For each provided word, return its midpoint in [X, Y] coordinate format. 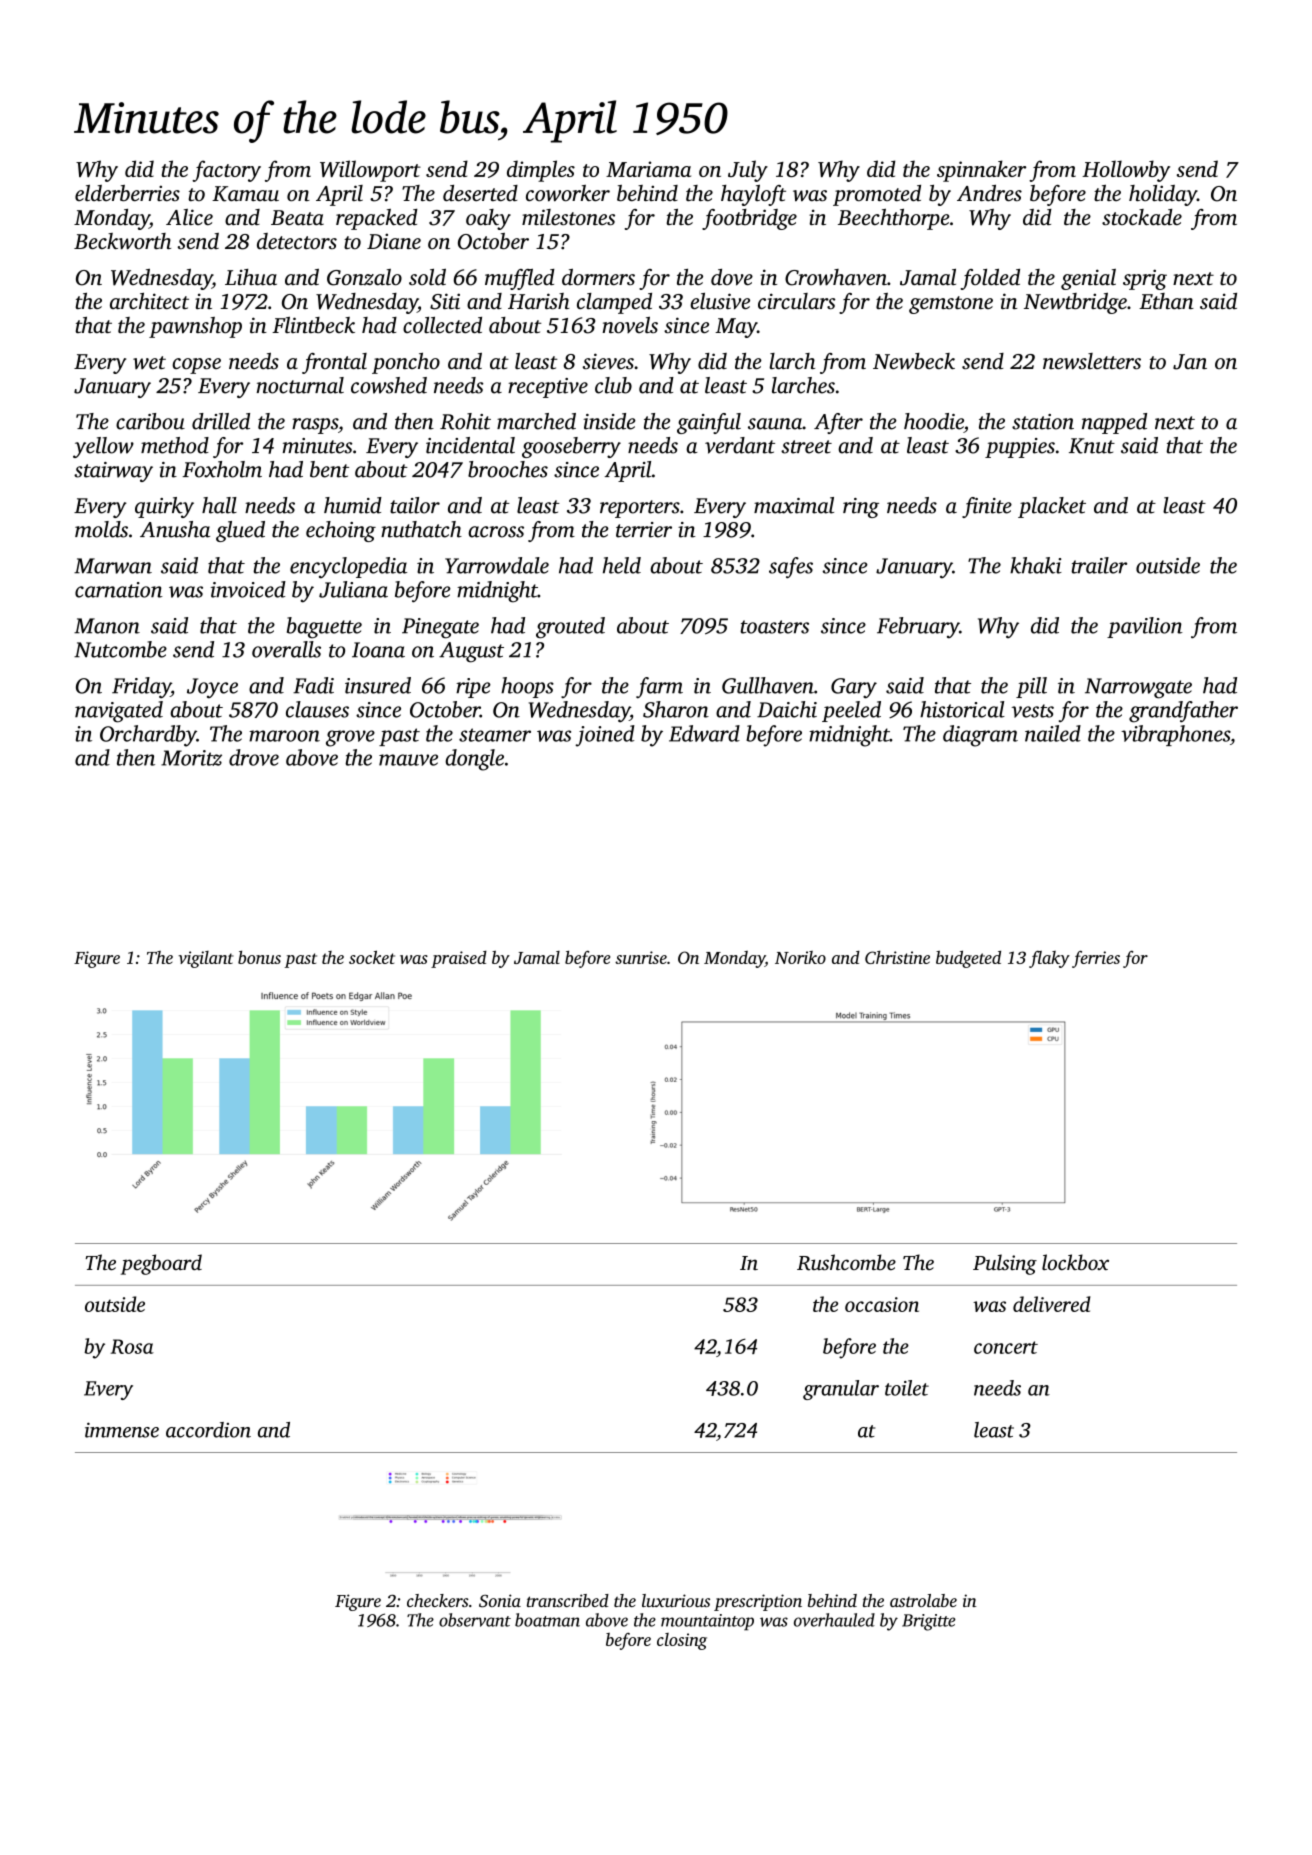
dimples [541, 171]
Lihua [251, 277]
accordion [208, 1430]
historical [962, 709]
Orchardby [148, 736]
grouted [570, 628]
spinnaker [981, 171]
